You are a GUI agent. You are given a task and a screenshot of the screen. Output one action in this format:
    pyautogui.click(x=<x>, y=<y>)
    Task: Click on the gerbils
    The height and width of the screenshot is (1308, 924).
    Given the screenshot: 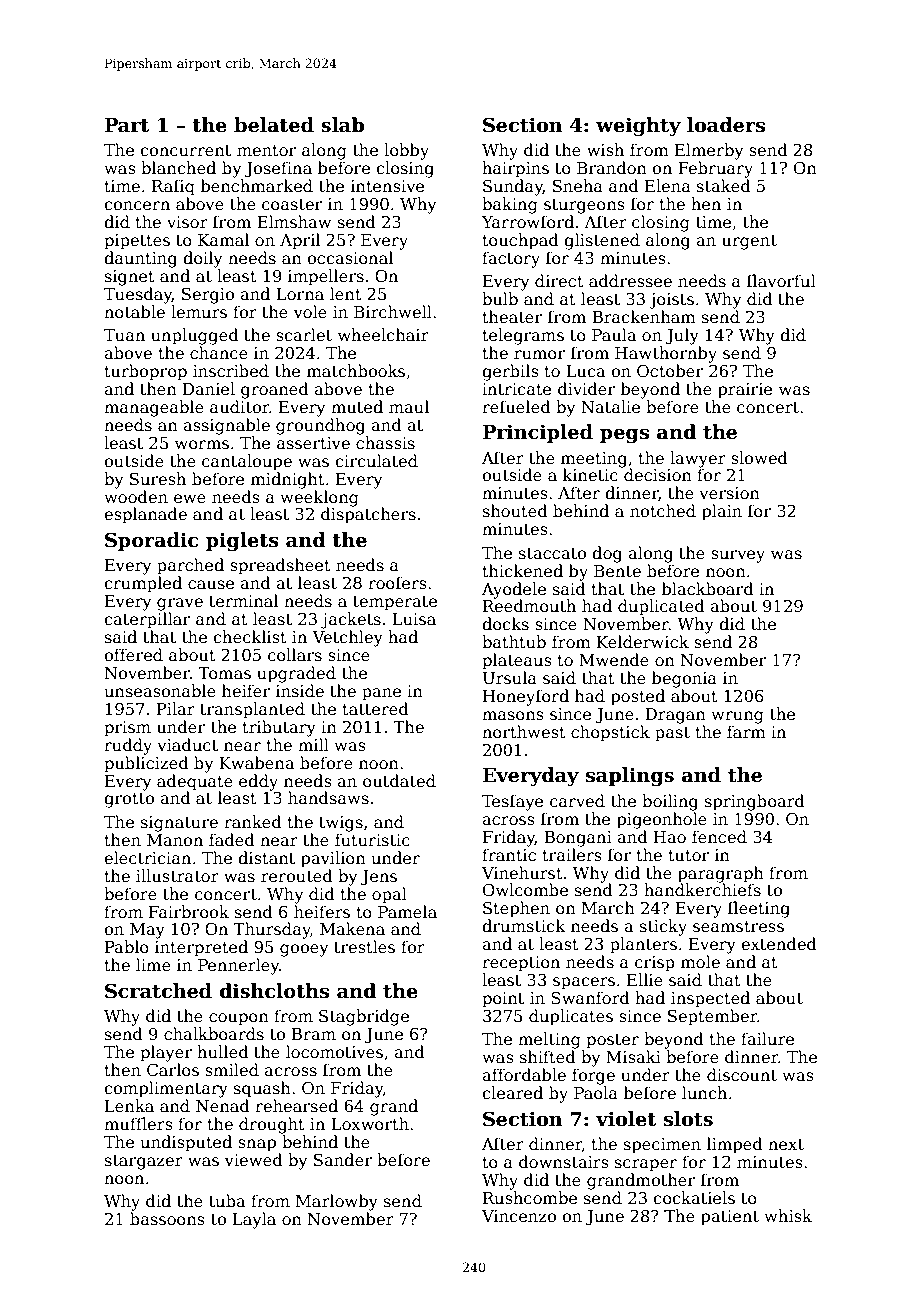 What is the action you would take?
    pyautogui.click(x=510, y=372)
